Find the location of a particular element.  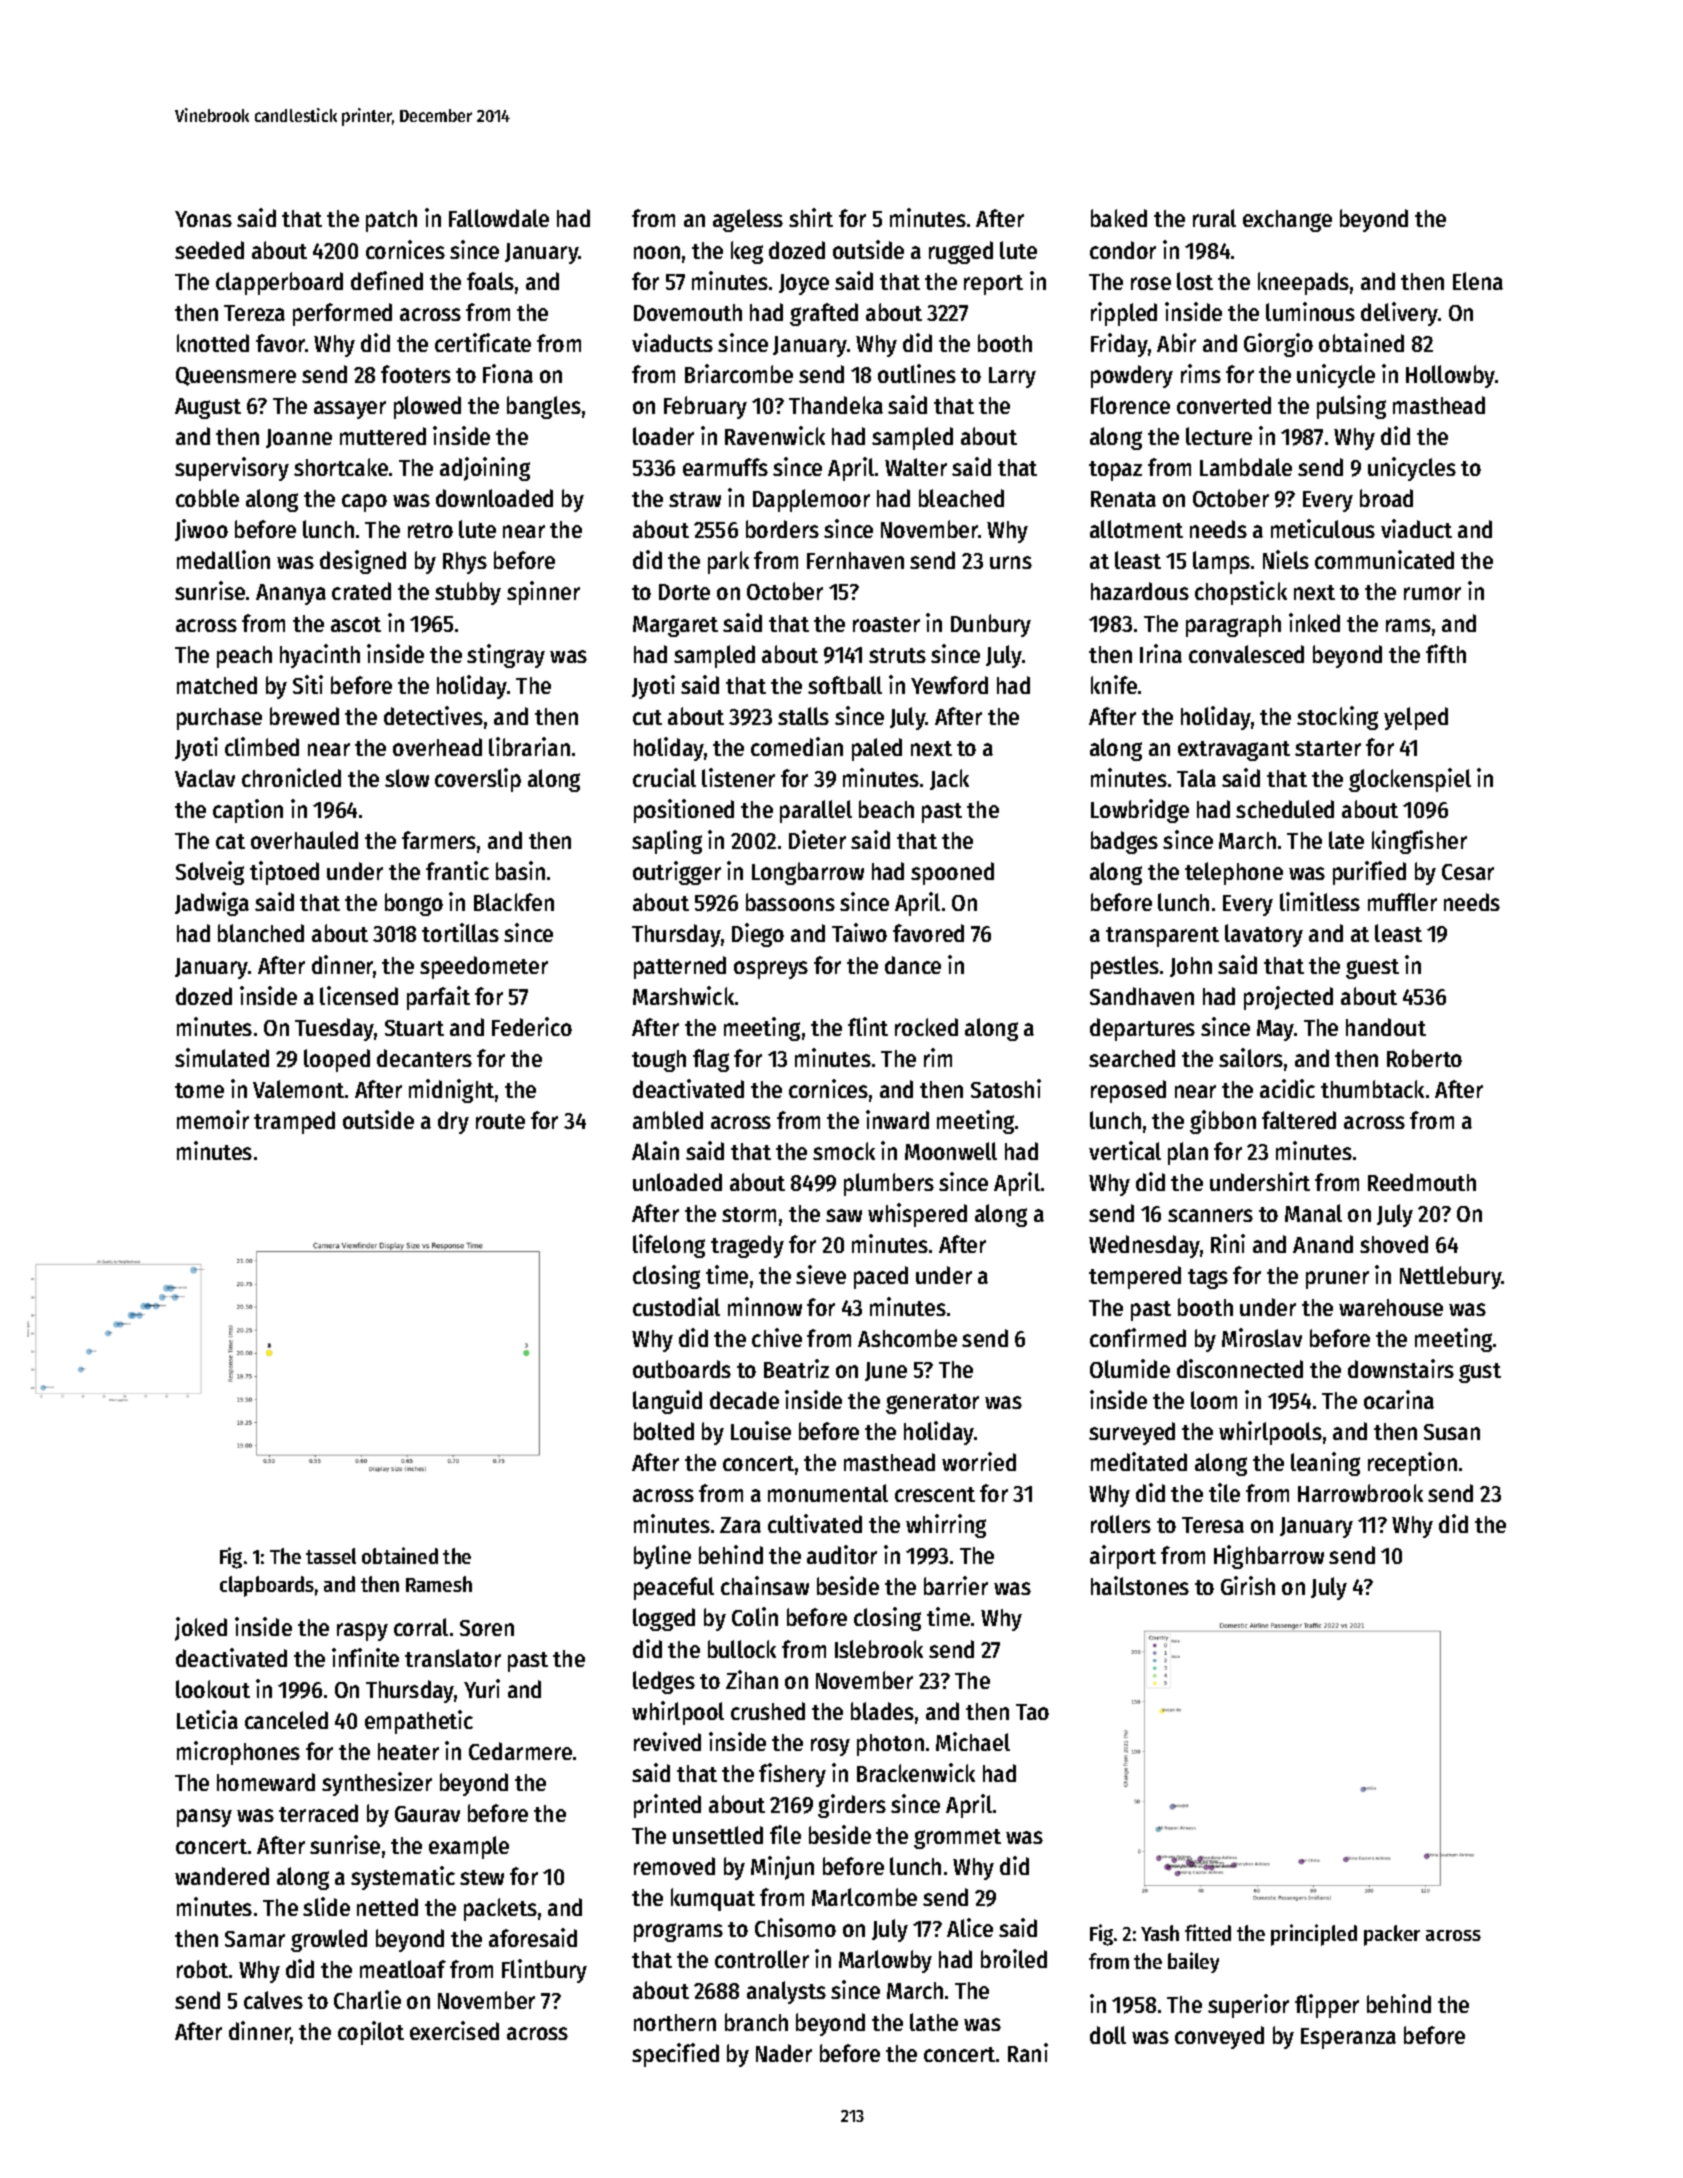

ledges is located at coordinates (664, 1682).
